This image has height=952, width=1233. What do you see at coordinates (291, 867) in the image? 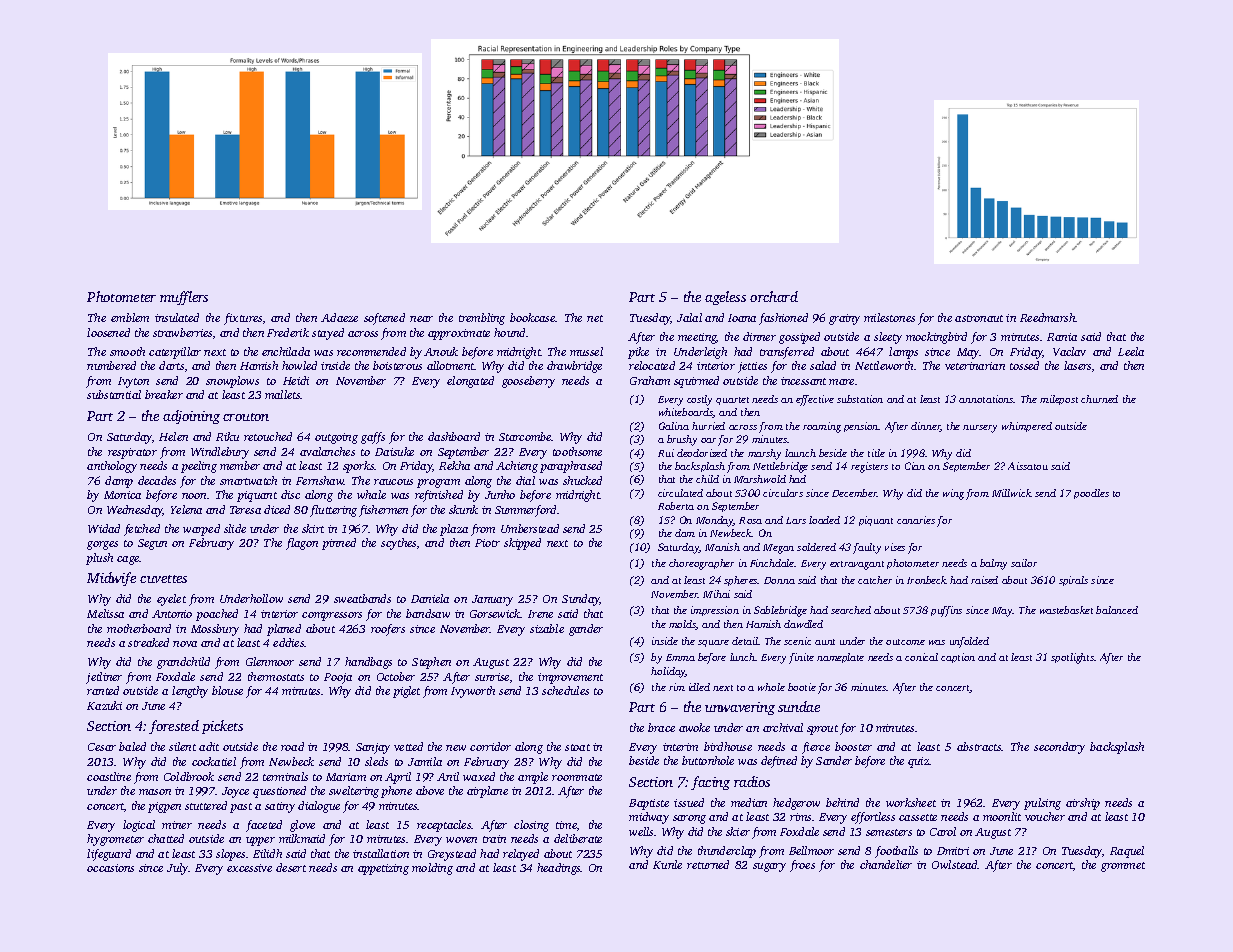
I see `desert` at bounding box center [291, 867].
